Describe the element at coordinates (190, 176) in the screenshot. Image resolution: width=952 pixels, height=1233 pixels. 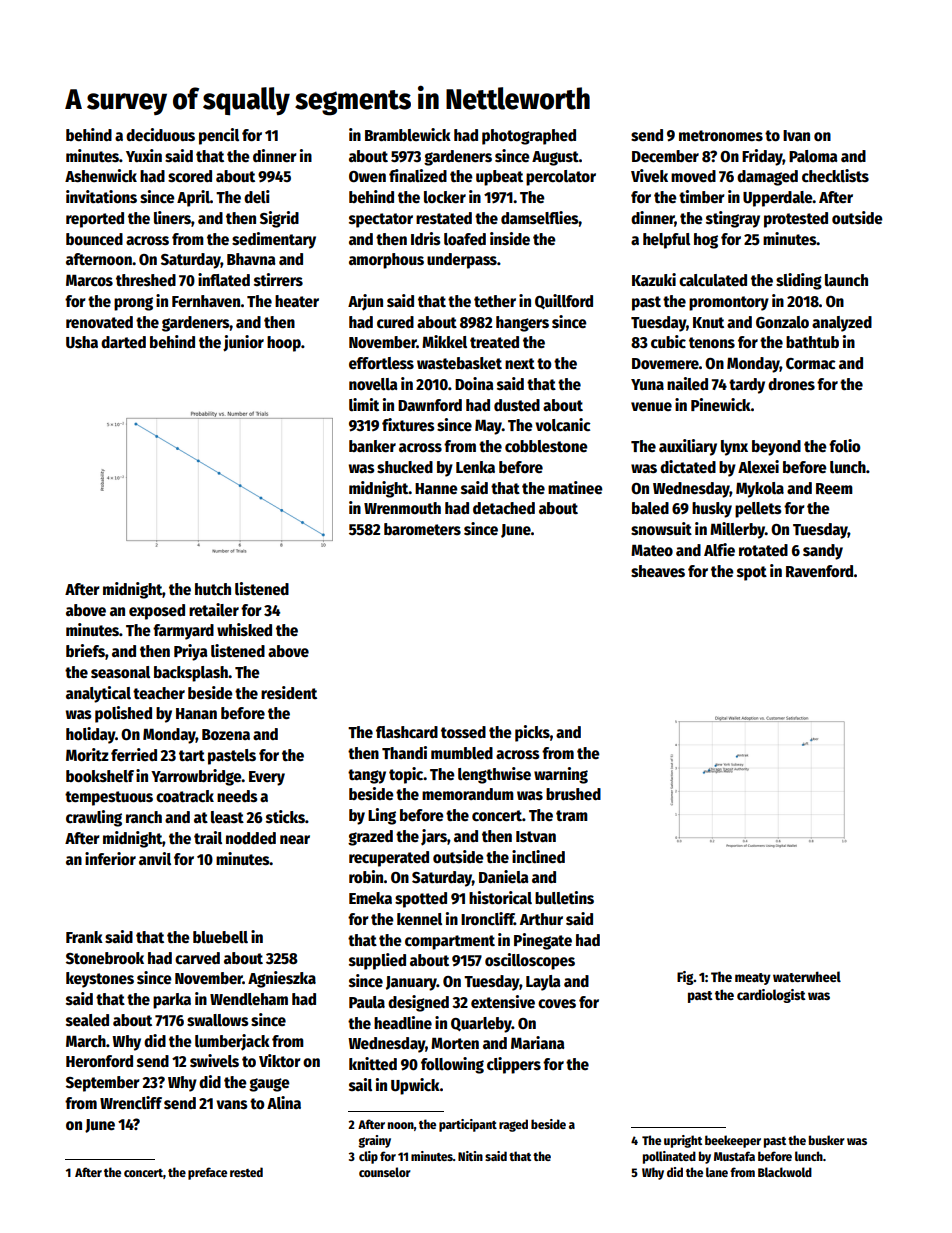
I see `scored` at that location.
